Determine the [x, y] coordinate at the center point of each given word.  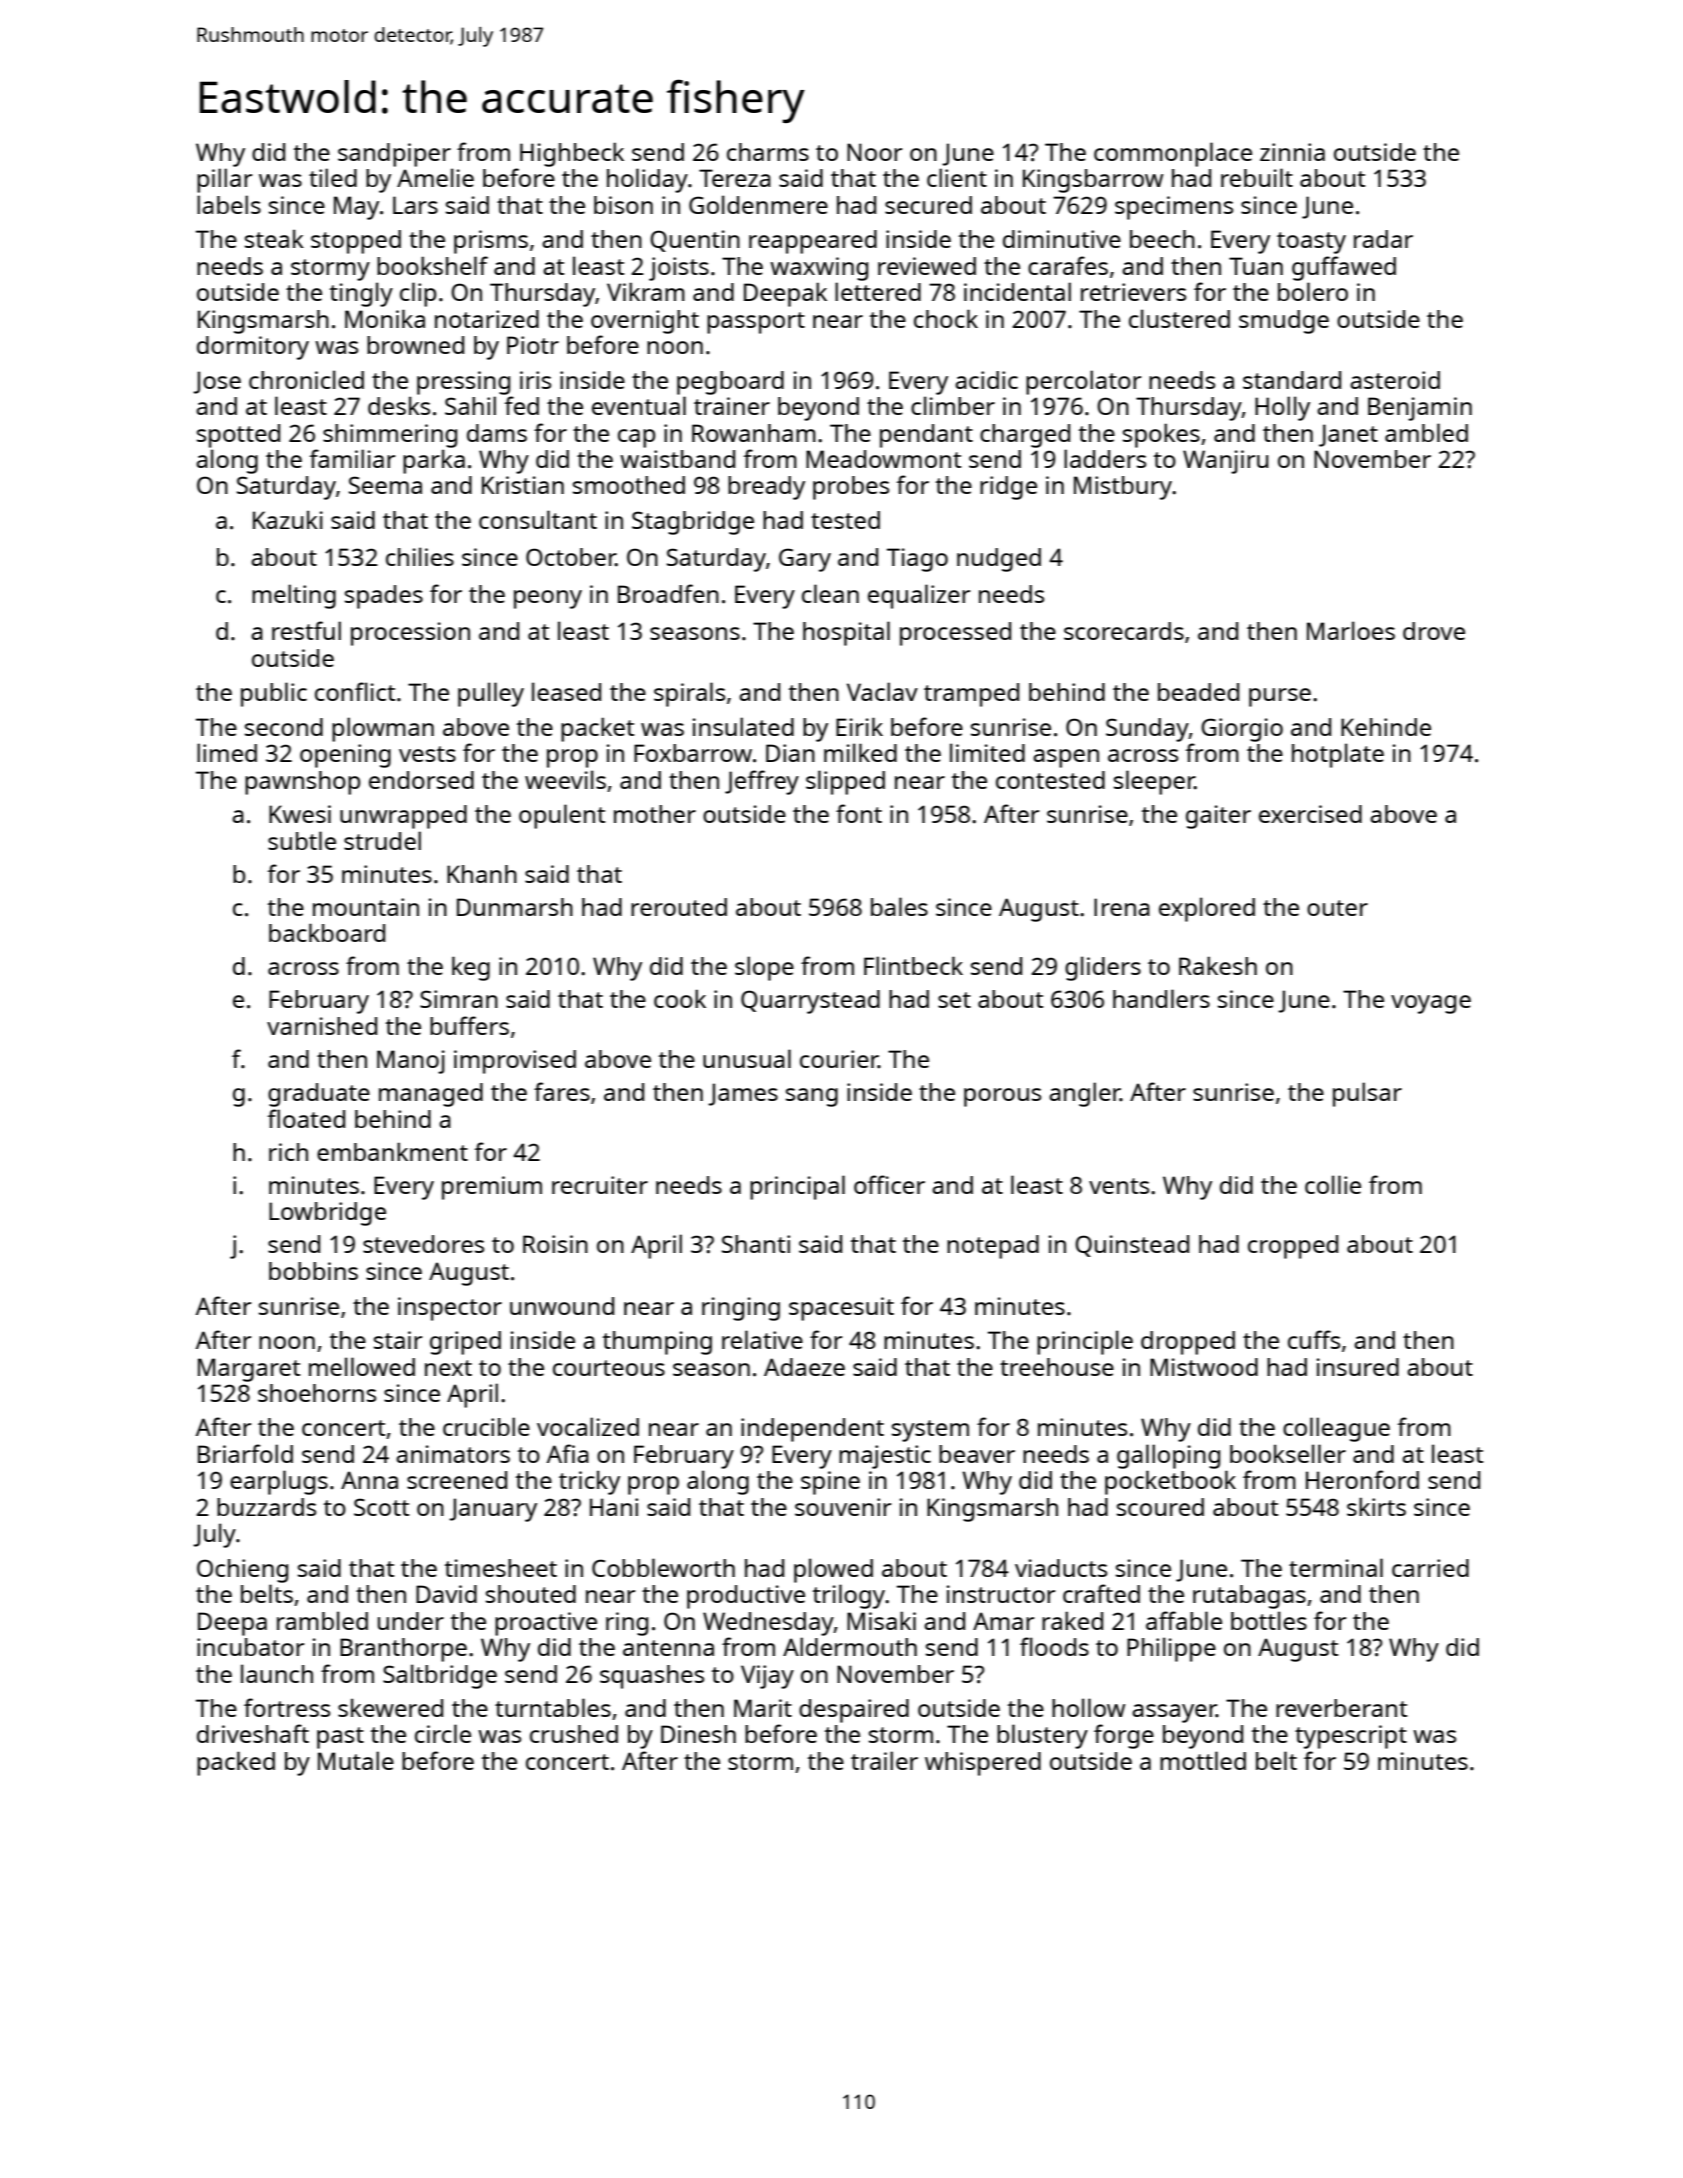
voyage [1431, 1004]
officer [889, 1184]
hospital [846, 633]
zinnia [1292, 152]
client [957, 177]
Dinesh [698, 1734]
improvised [515, 1062]
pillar [224, 180]
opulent [562, 816]
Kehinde [1386, 727]
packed [236, 1763]
